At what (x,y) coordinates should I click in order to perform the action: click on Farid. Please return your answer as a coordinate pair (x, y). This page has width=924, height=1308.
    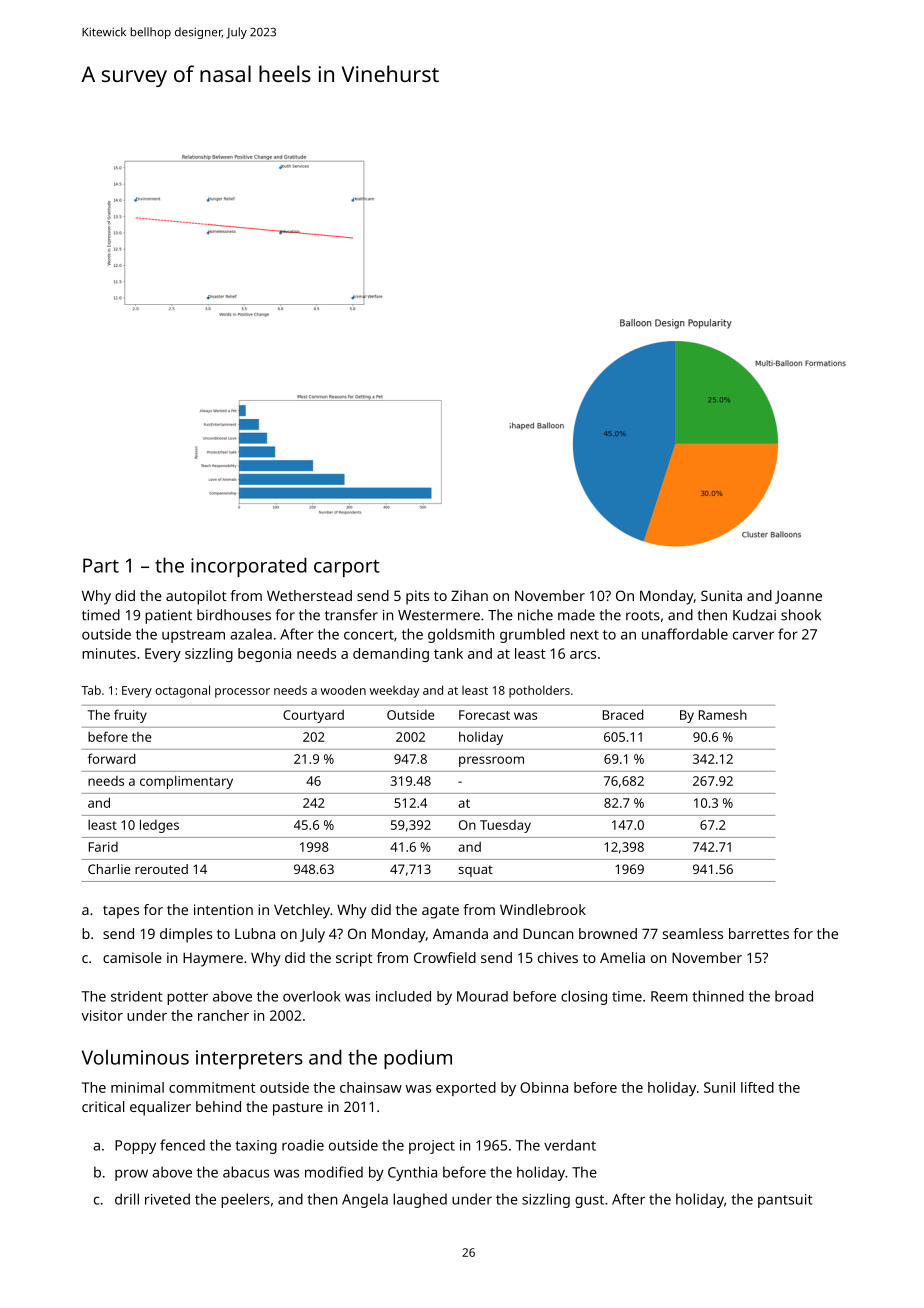
    Looking at the image, I should click on (103, 847).
